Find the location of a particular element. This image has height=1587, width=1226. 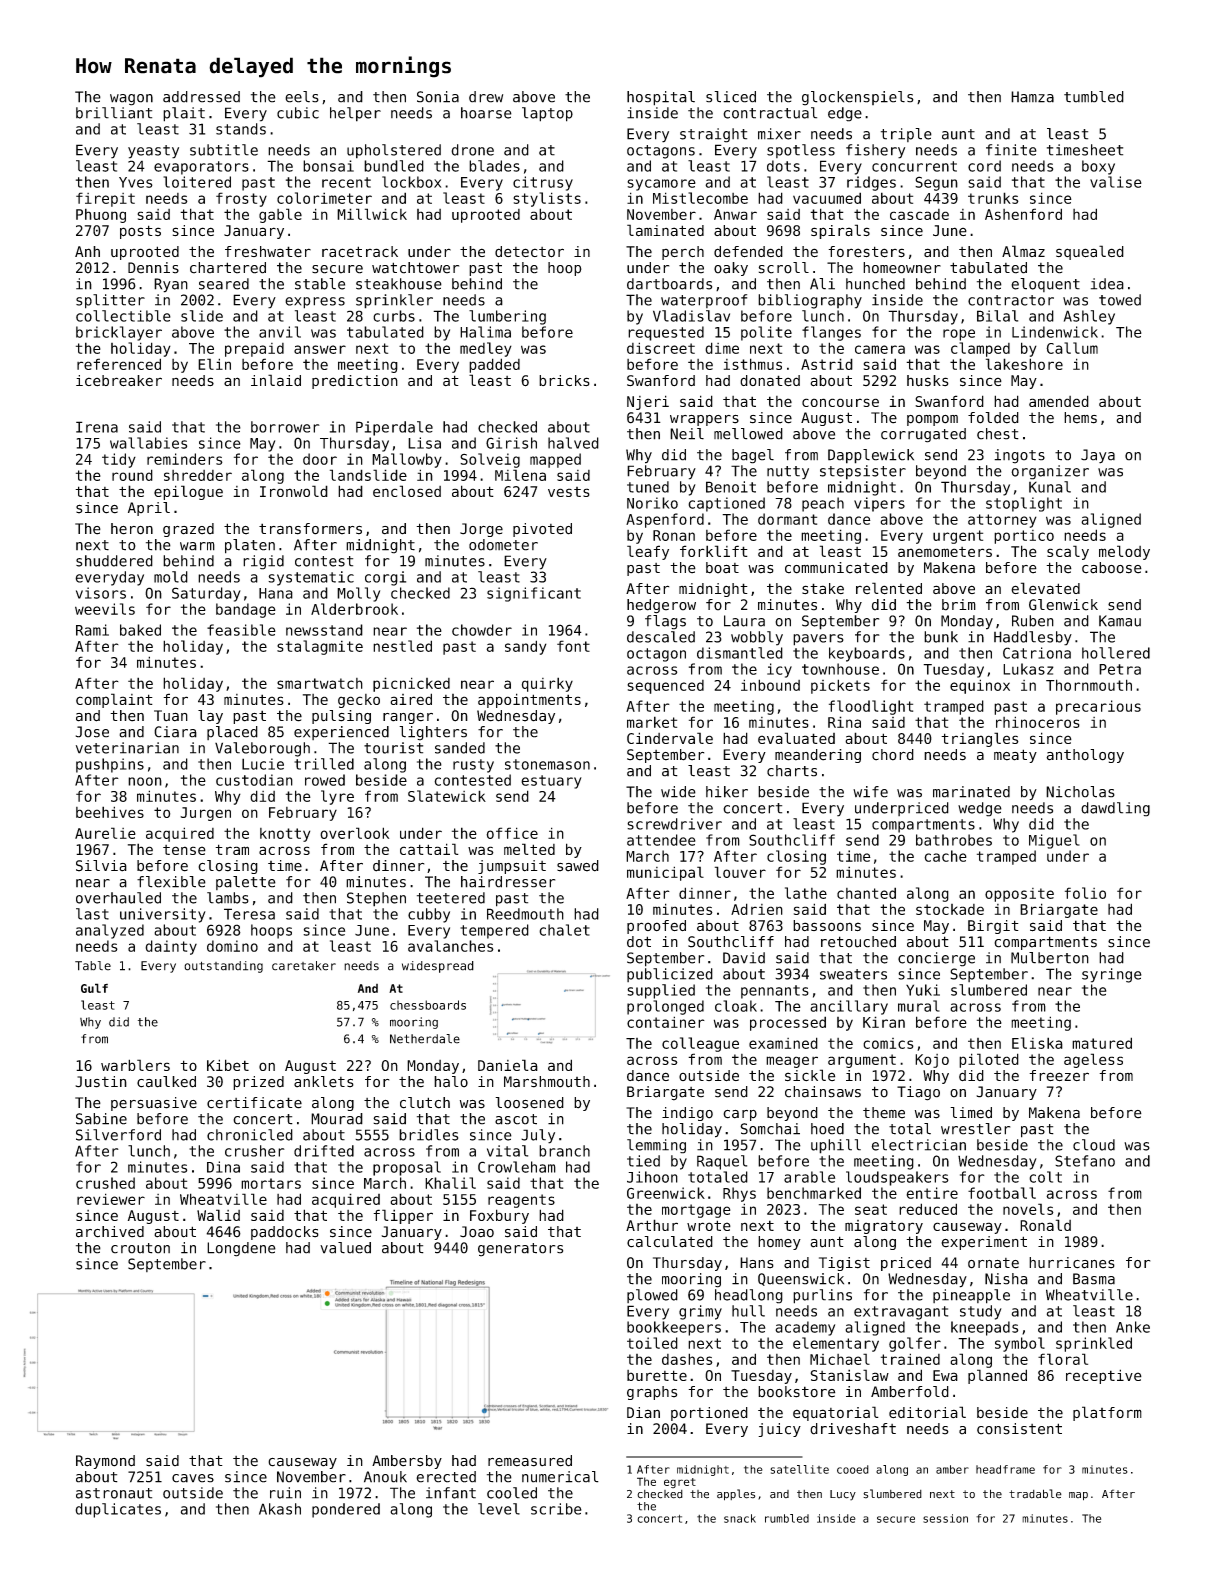

precarious is located at coordinates (1098, 707).
